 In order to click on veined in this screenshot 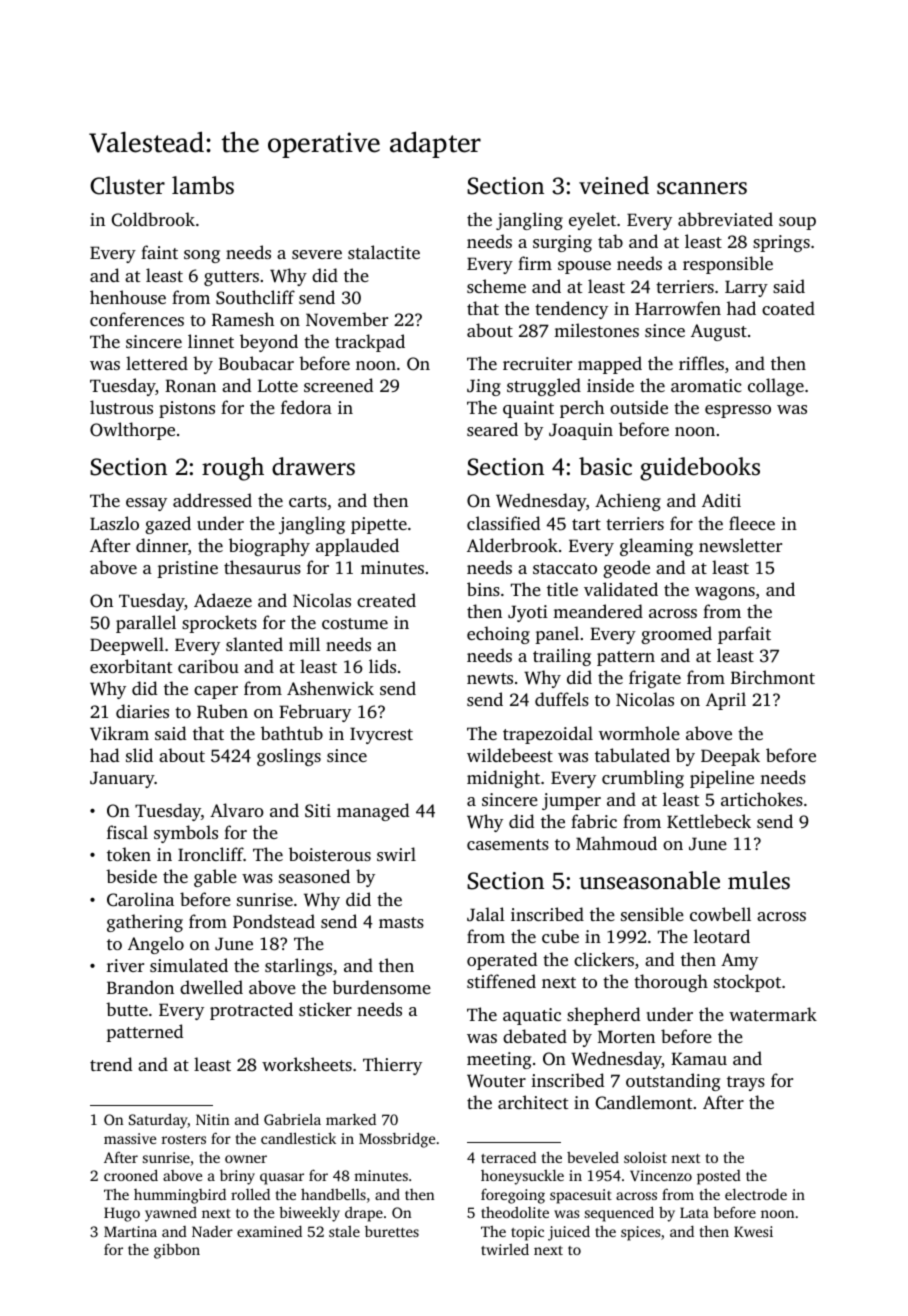, I will do `click(614, 185)`.
